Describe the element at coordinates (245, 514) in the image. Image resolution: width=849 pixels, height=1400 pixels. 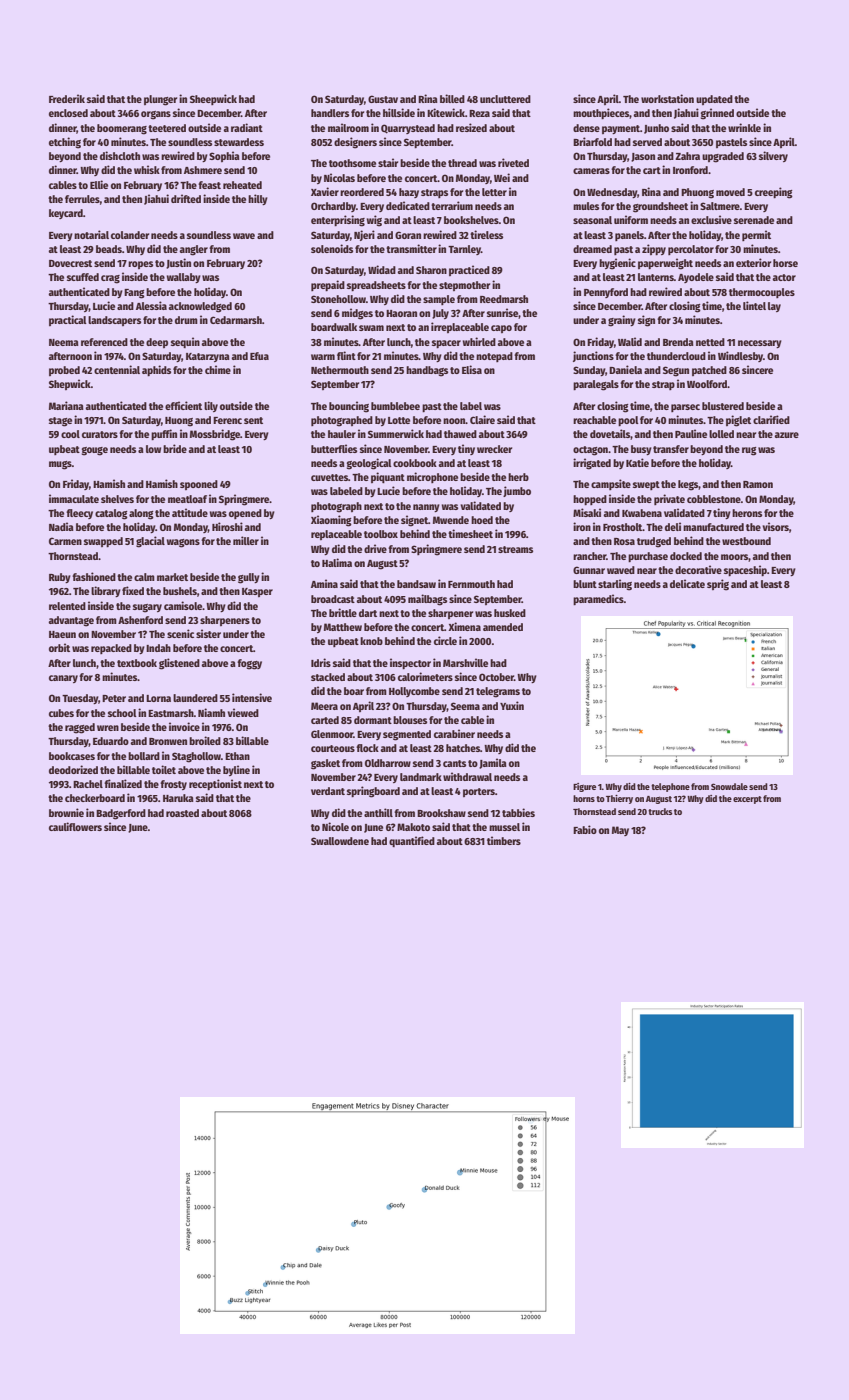
I see `opened` at that location.
